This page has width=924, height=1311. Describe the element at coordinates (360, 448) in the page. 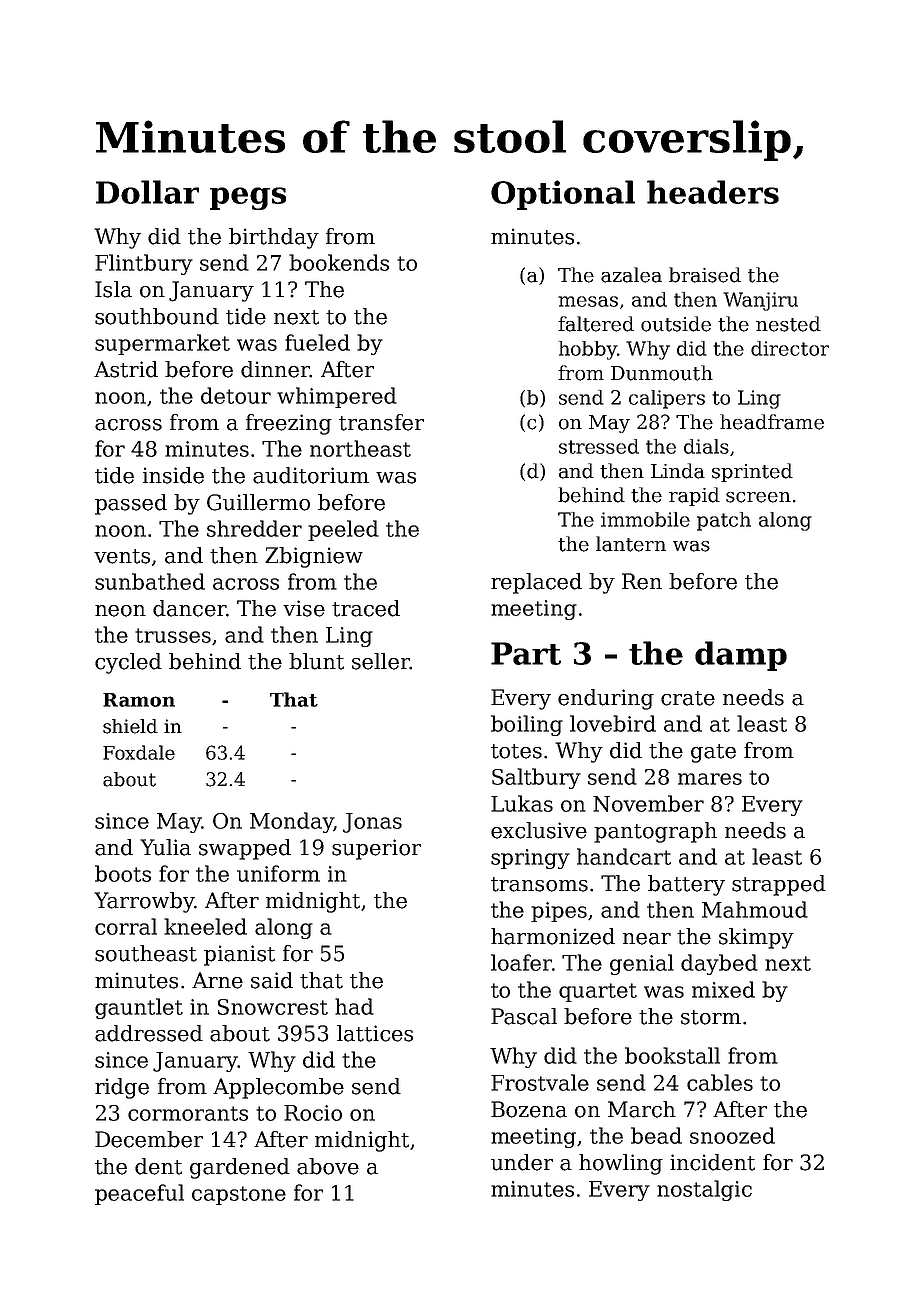

I see `northeast` at that location.
